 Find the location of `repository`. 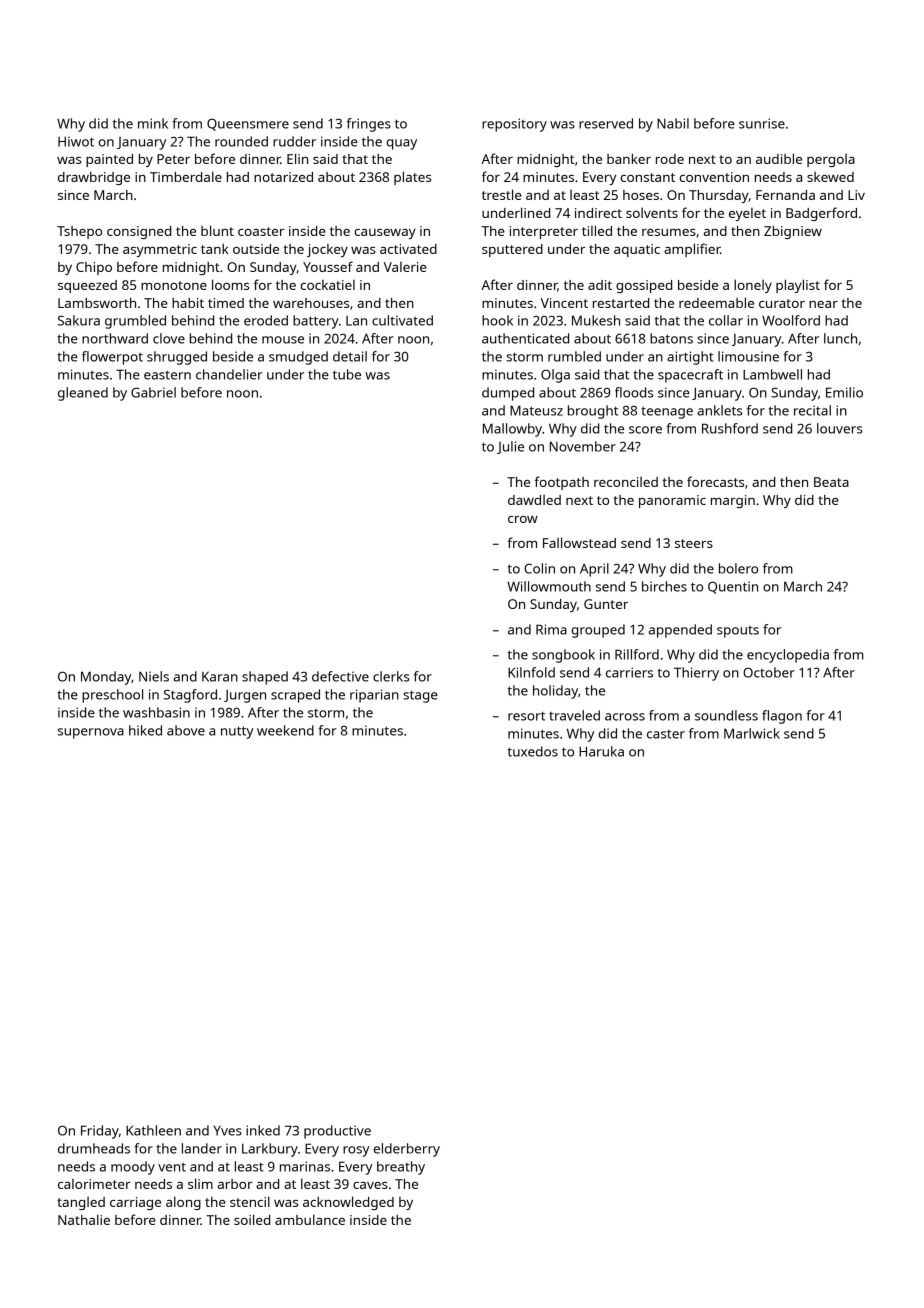

repository is located at coordinates (514, 125).
